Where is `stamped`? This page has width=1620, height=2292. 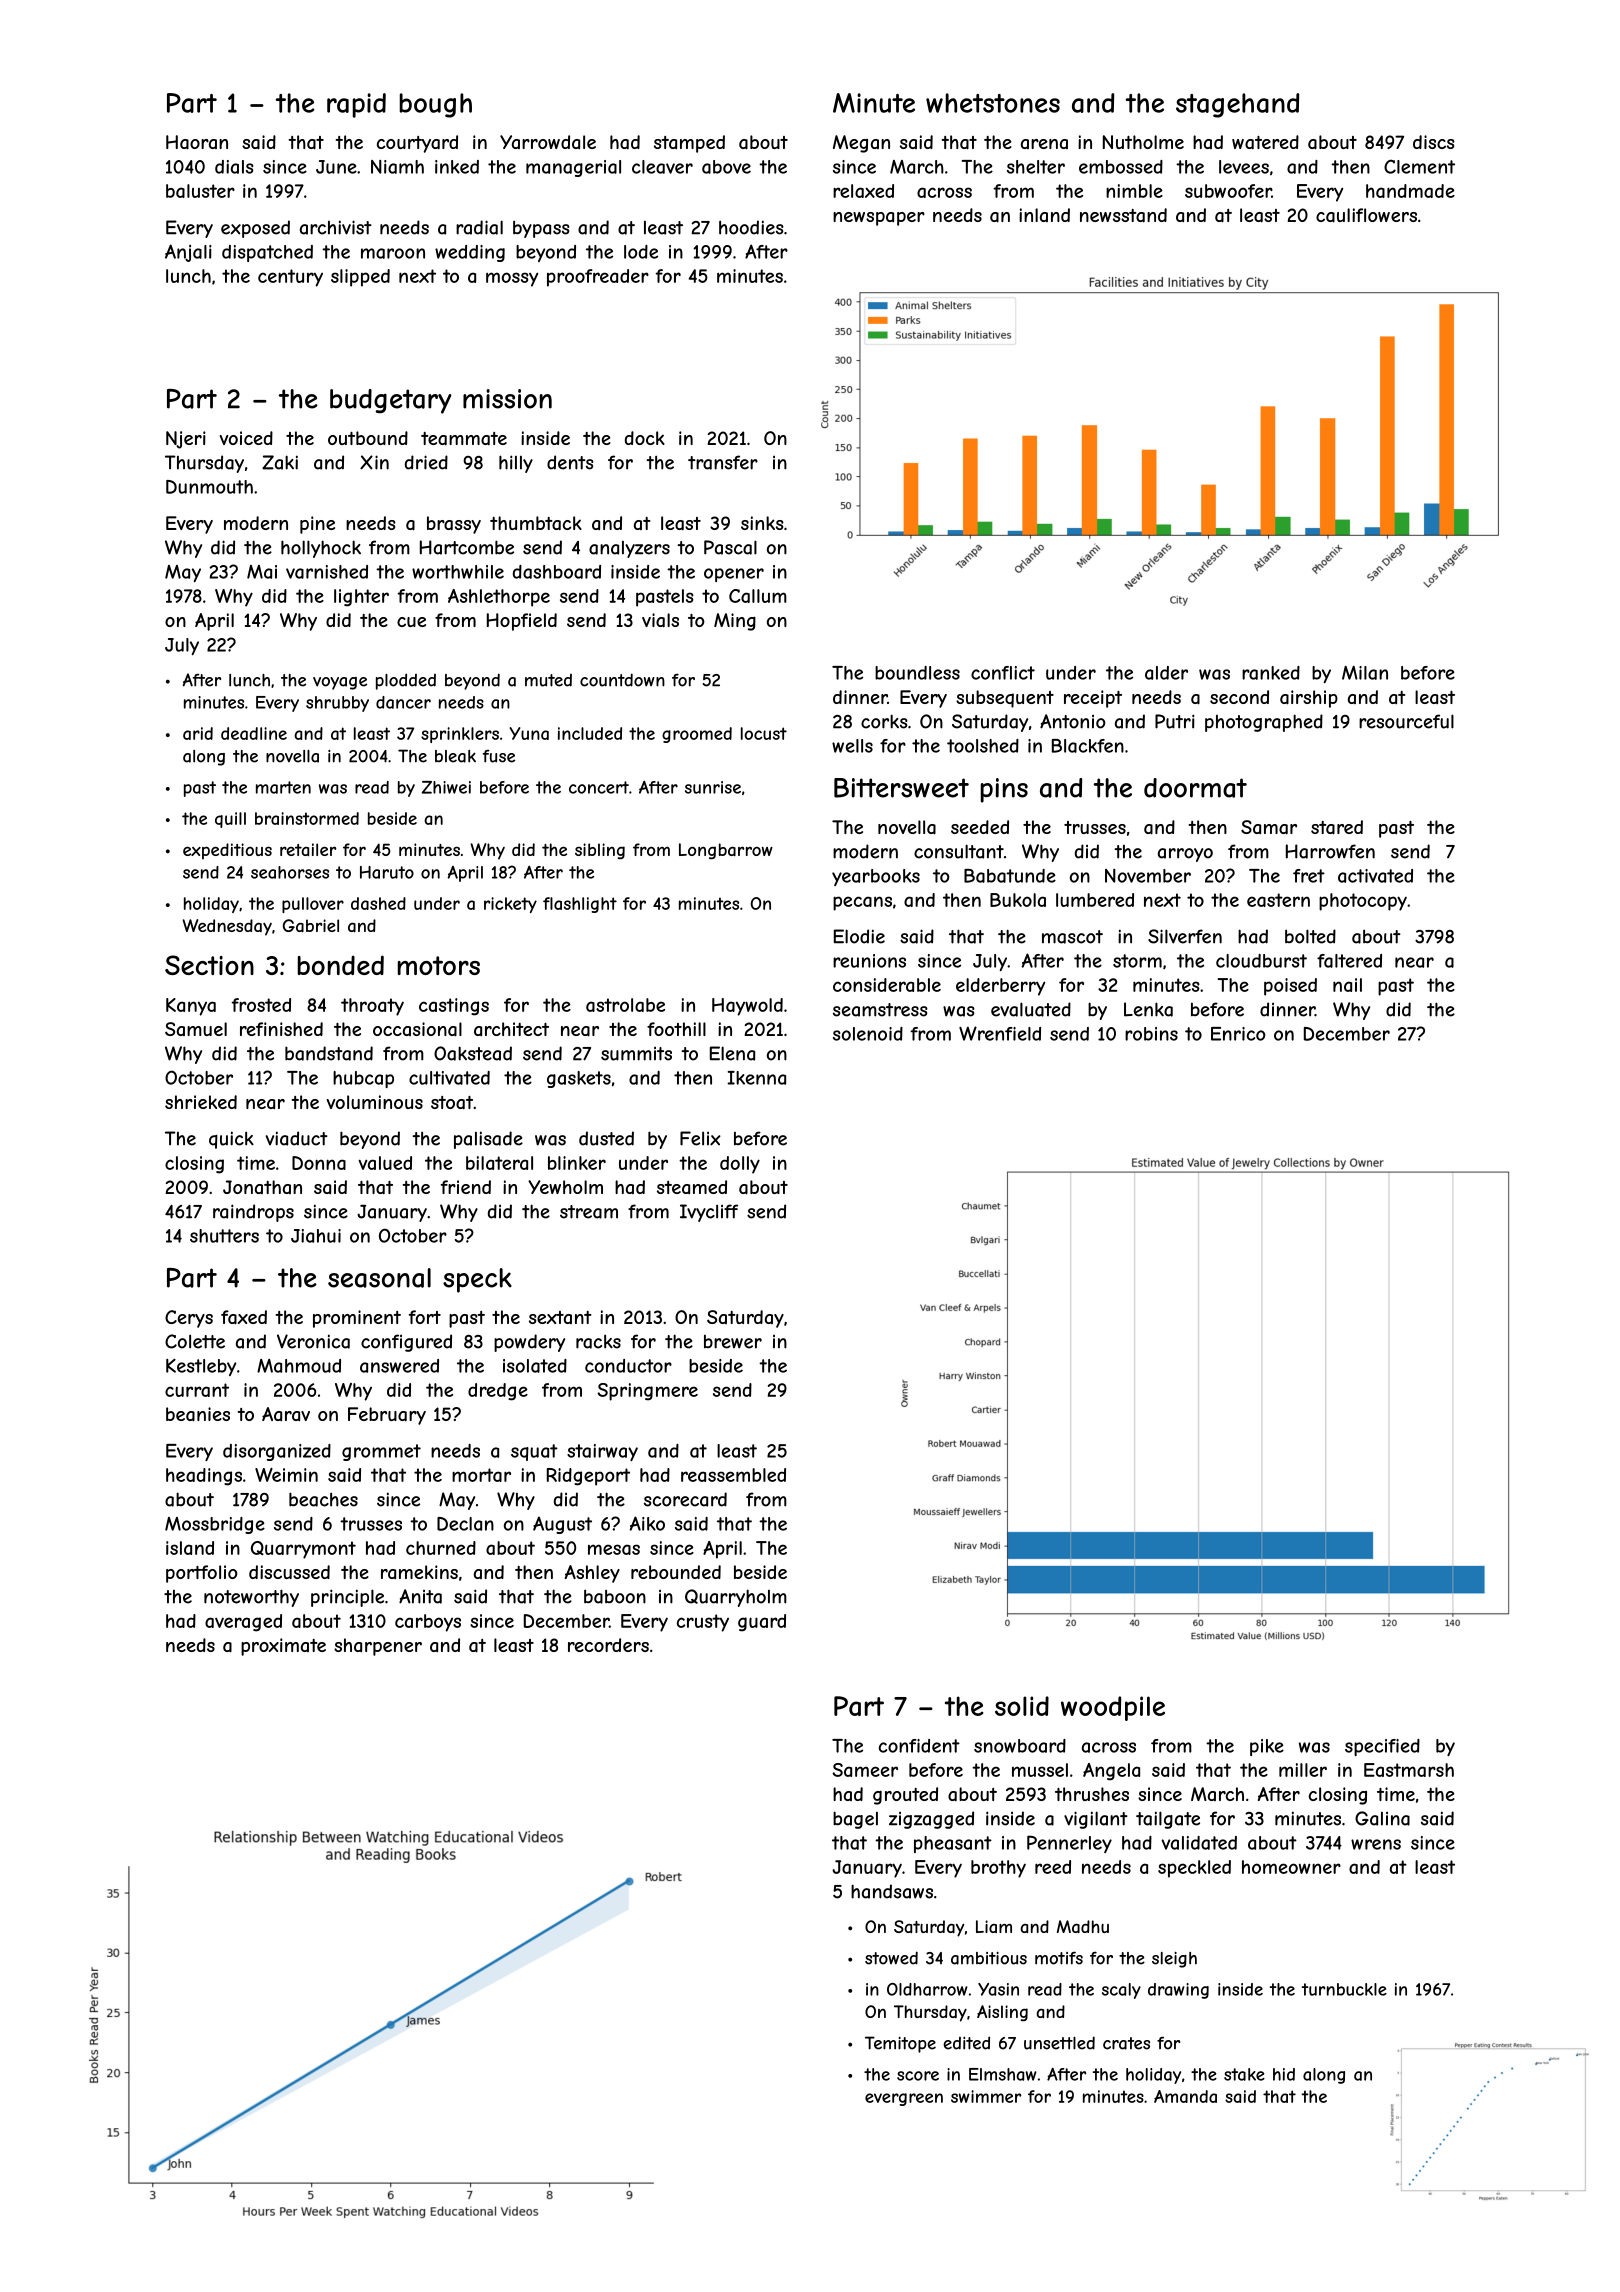 stamped is located at coordinates (689, 144).
